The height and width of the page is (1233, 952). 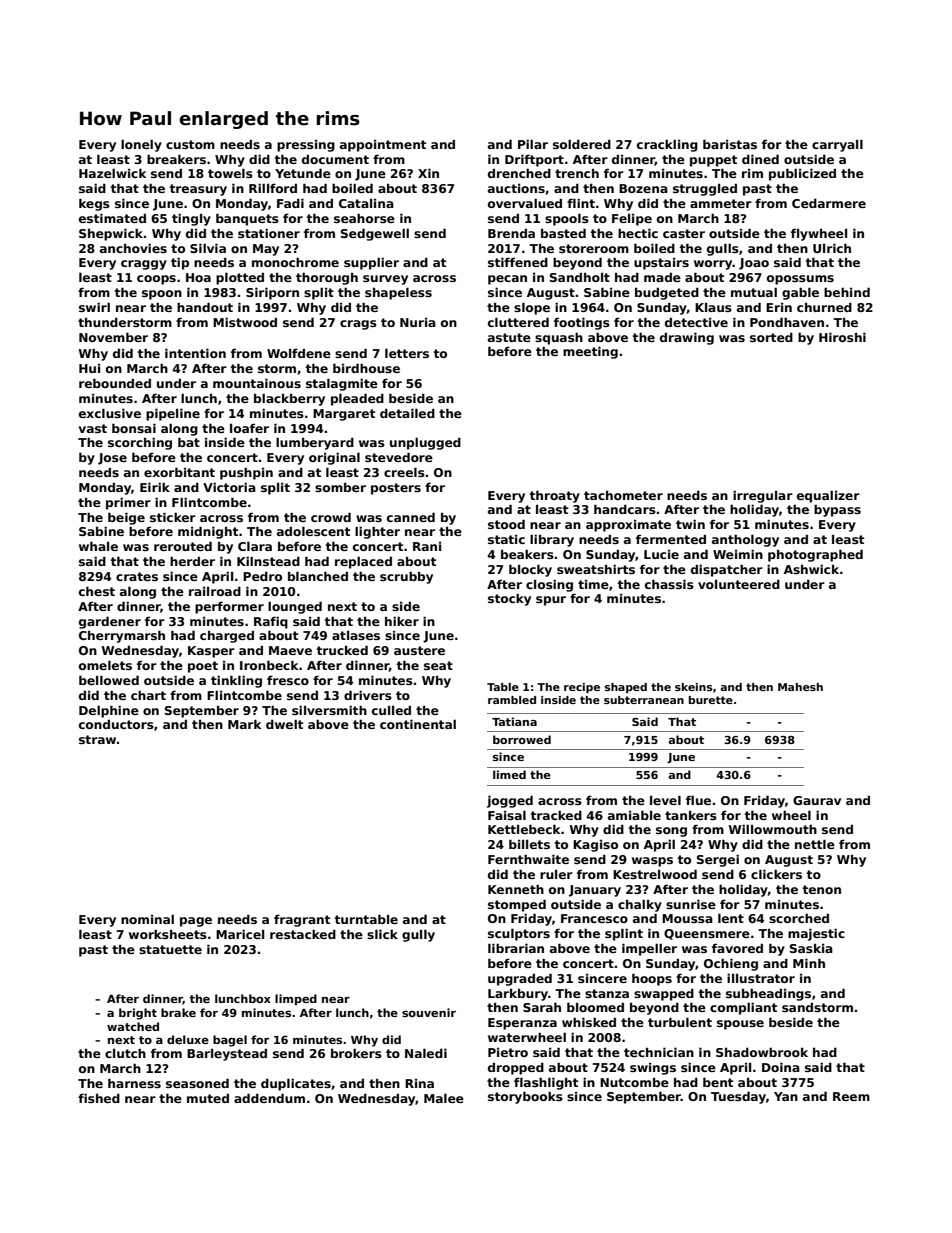 What do you see at coordinates (383, 146) in the page?
I see `appointment` at bounding box center [383, 146].
